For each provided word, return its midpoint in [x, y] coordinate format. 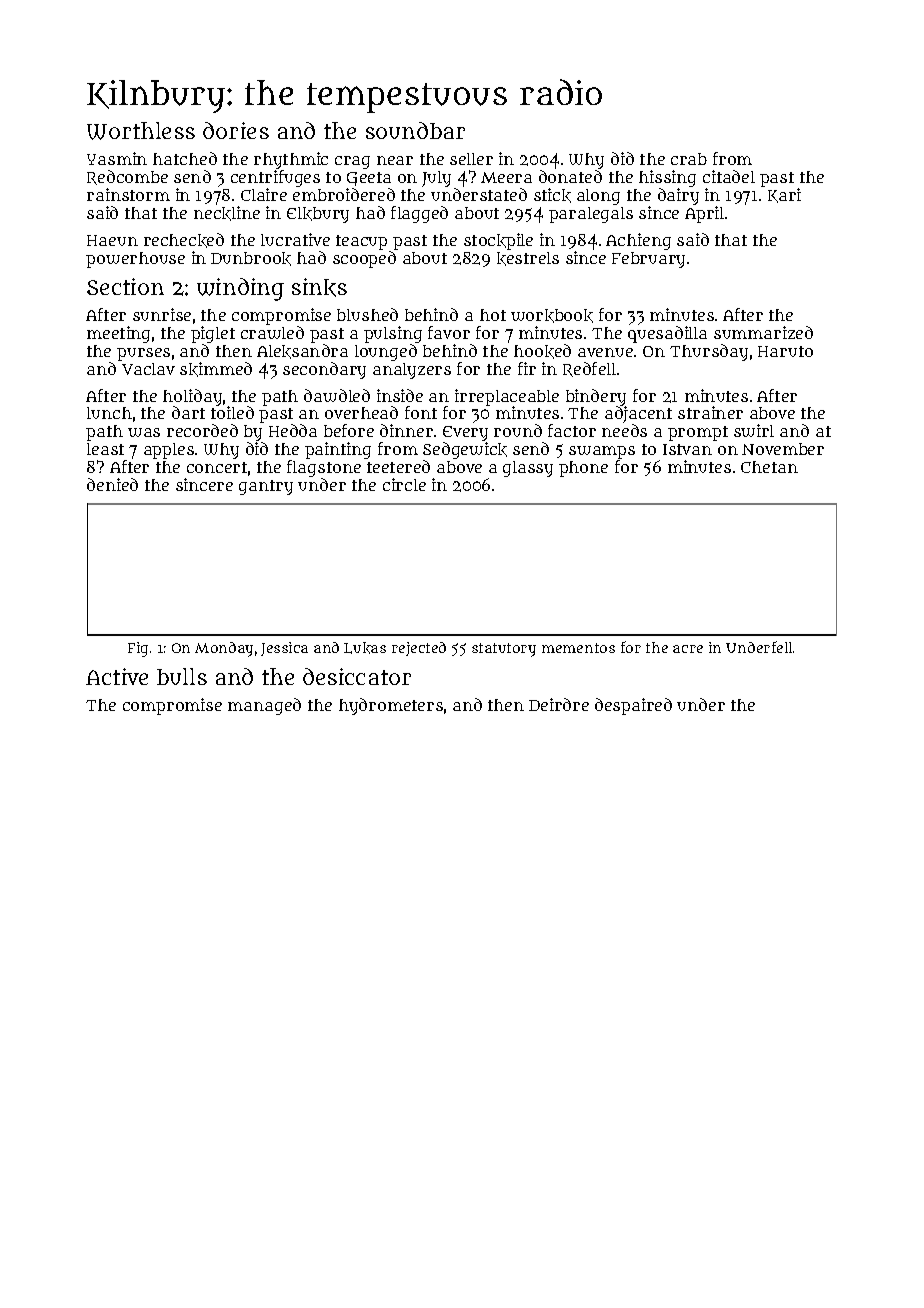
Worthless [141, 131]
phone [583, 469]
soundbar [415, 130]
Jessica [284, 649]
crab [689, 159]
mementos [578, 648]
